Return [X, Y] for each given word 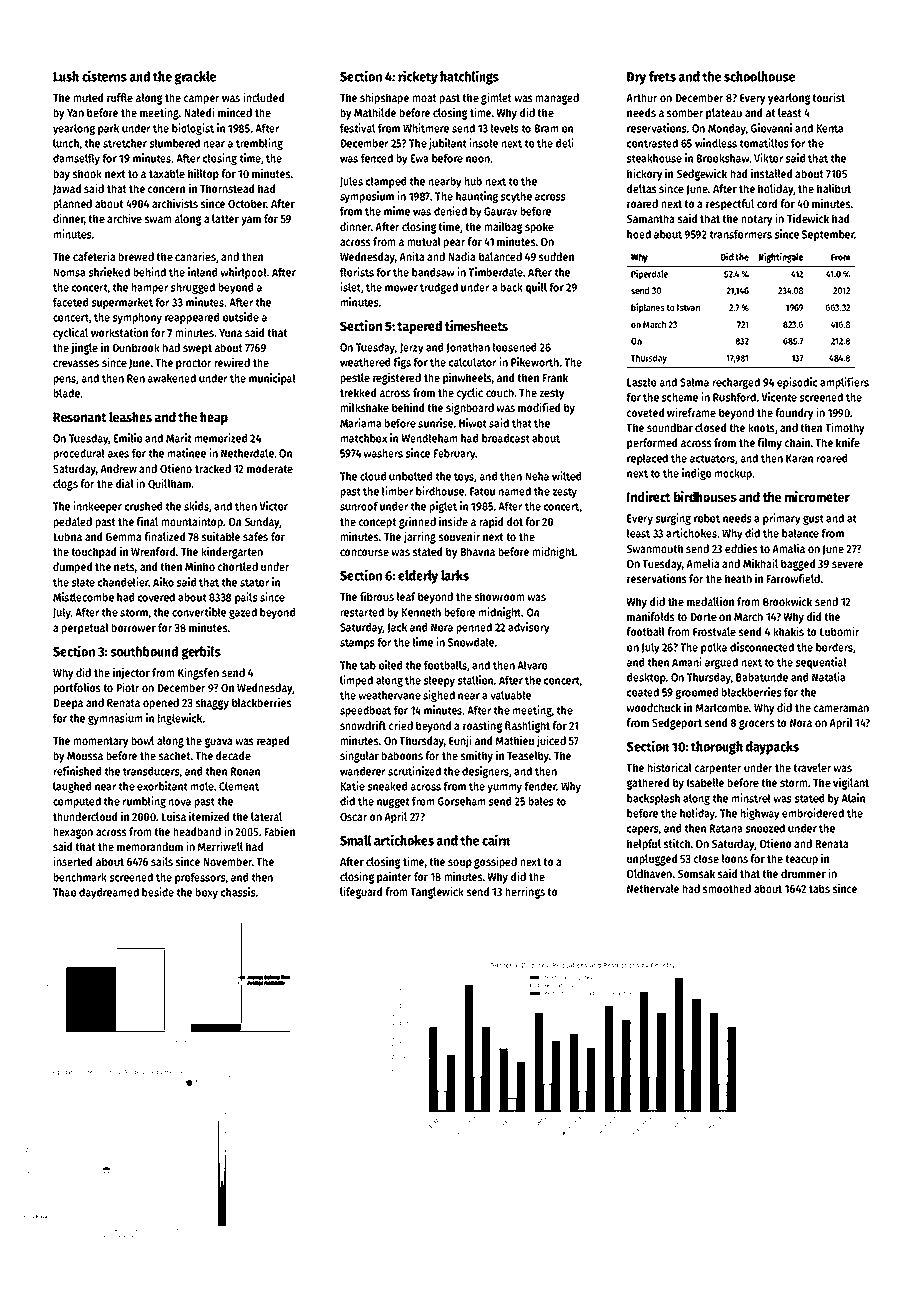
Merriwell [220, 846]
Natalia [829, 677]
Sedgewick [702, 175]
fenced [377, 158]
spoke [539, 228]
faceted [70, 302]
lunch [66, 143]
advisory [528, 628]
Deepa [68, 704]
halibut [834, 188]
